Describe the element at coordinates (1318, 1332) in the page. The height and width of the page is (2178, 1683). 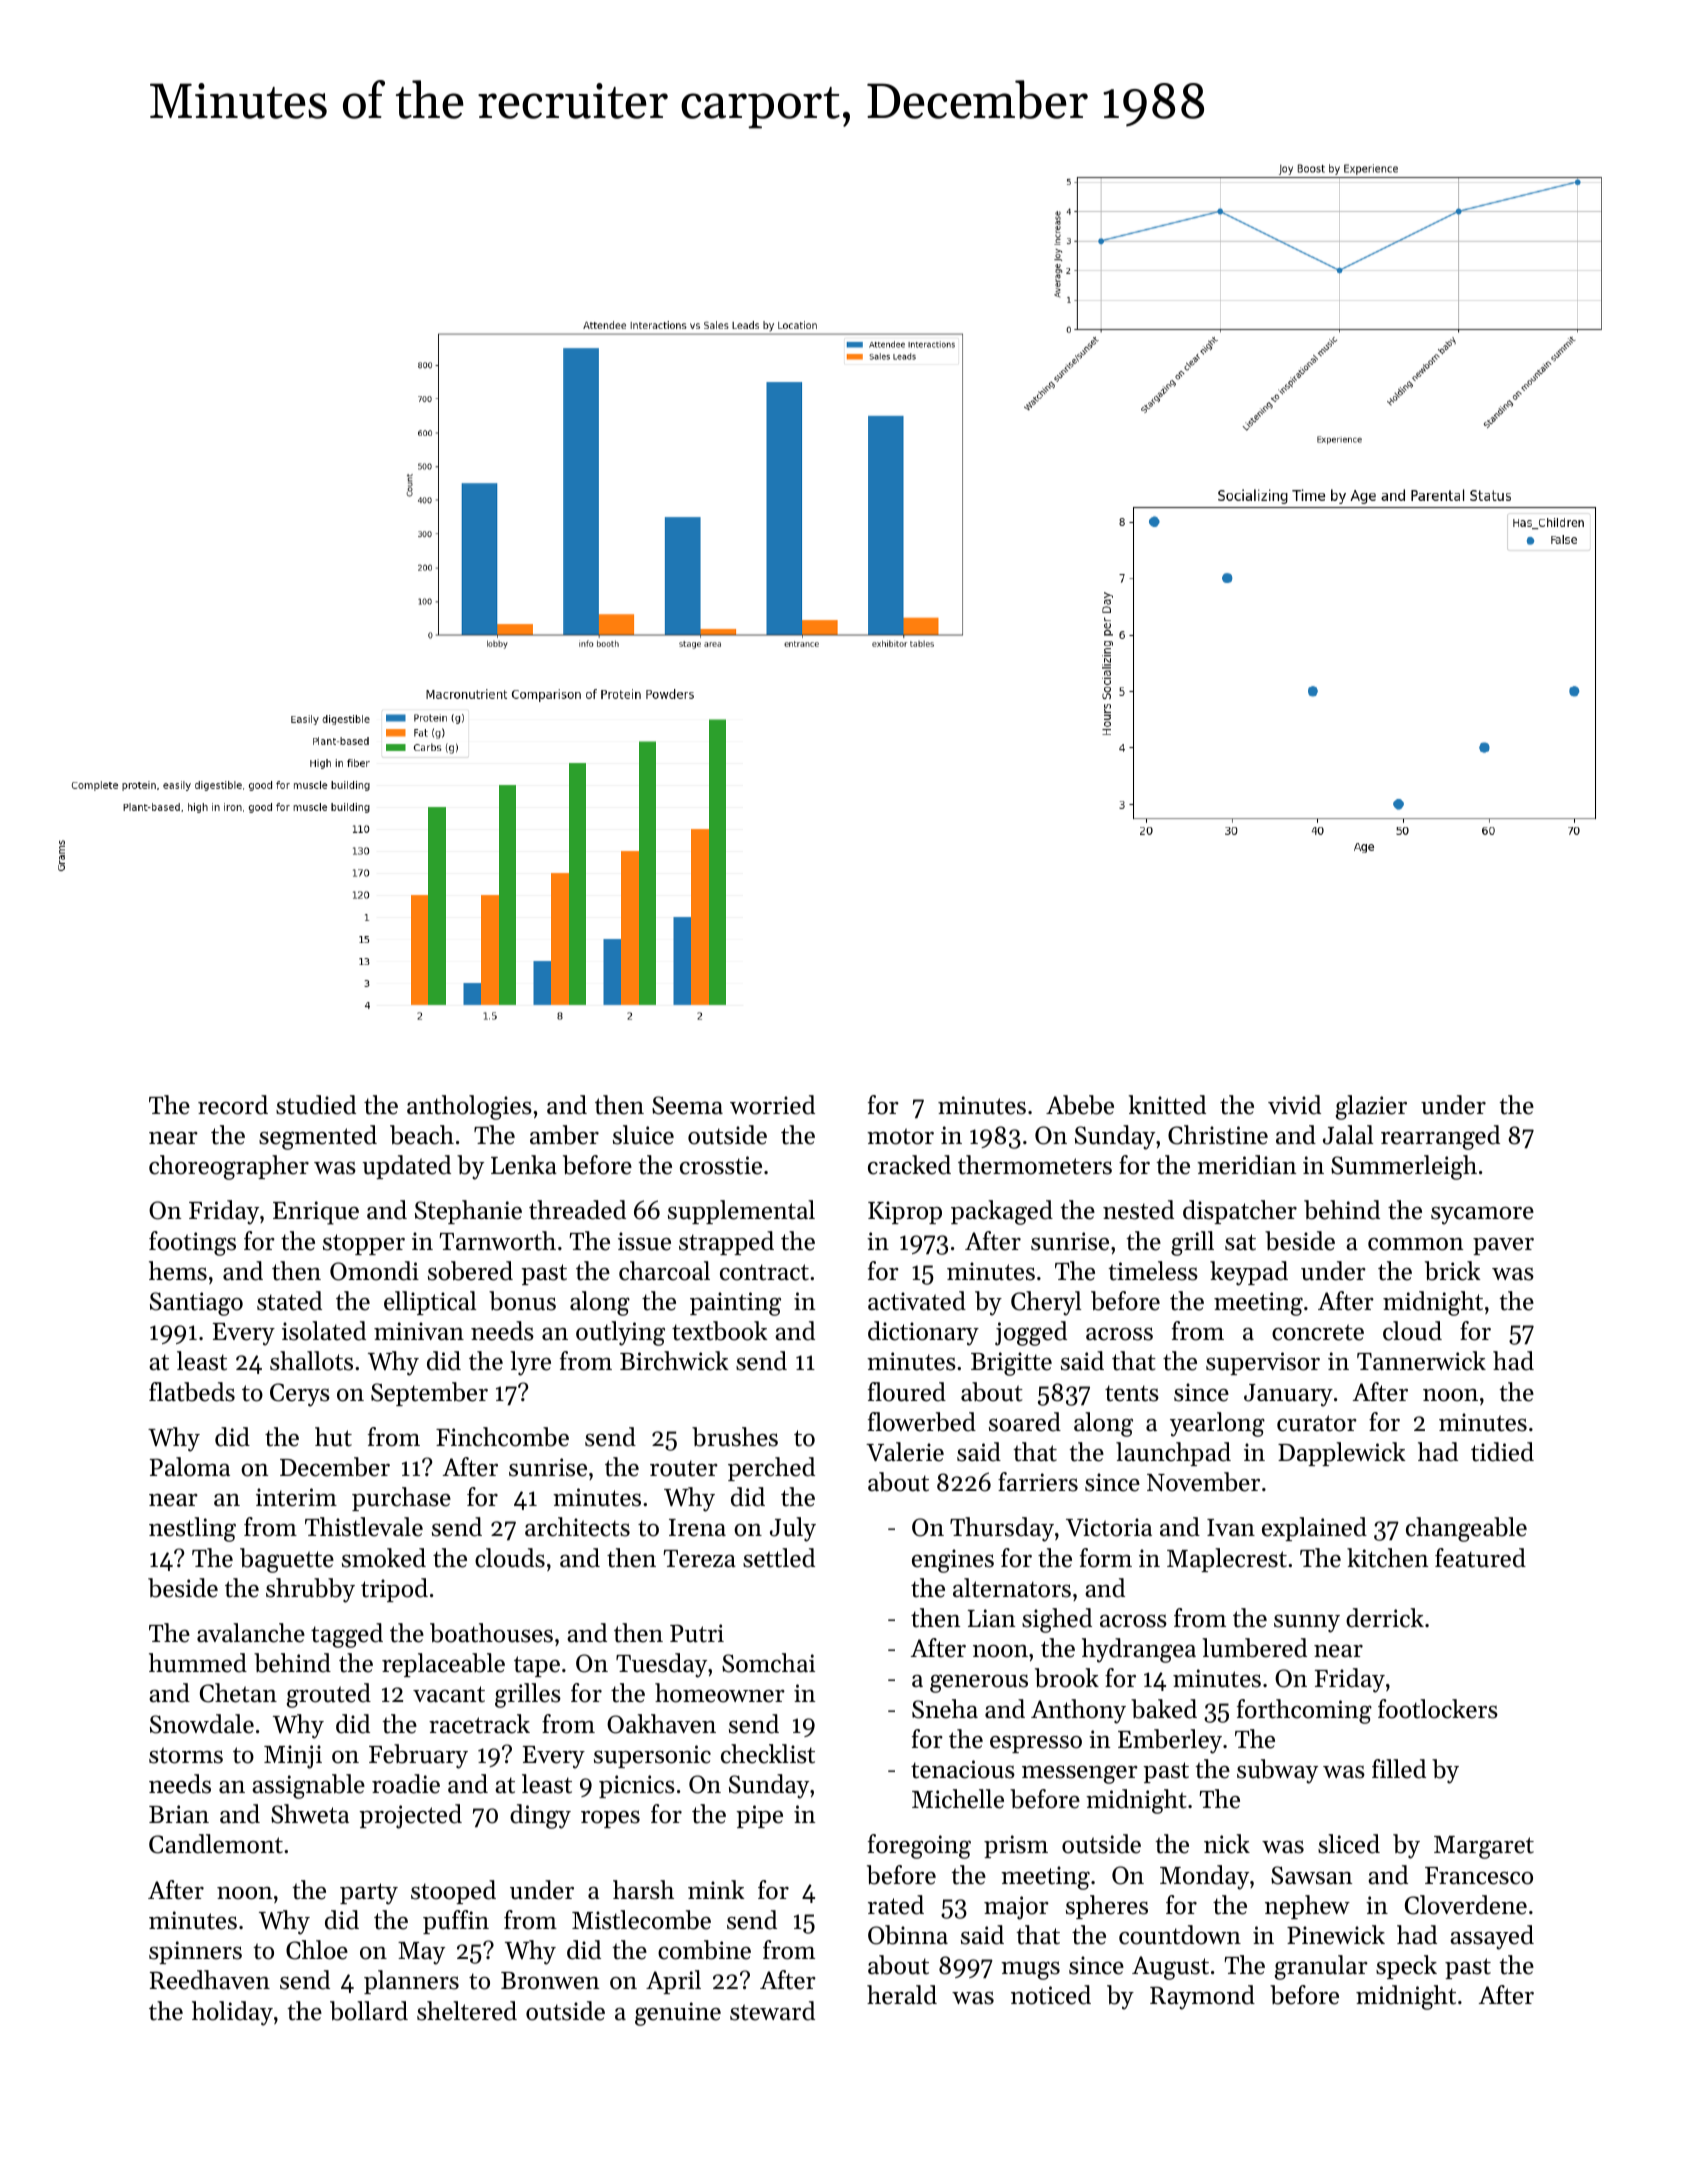
I see `concrete` at that location.
